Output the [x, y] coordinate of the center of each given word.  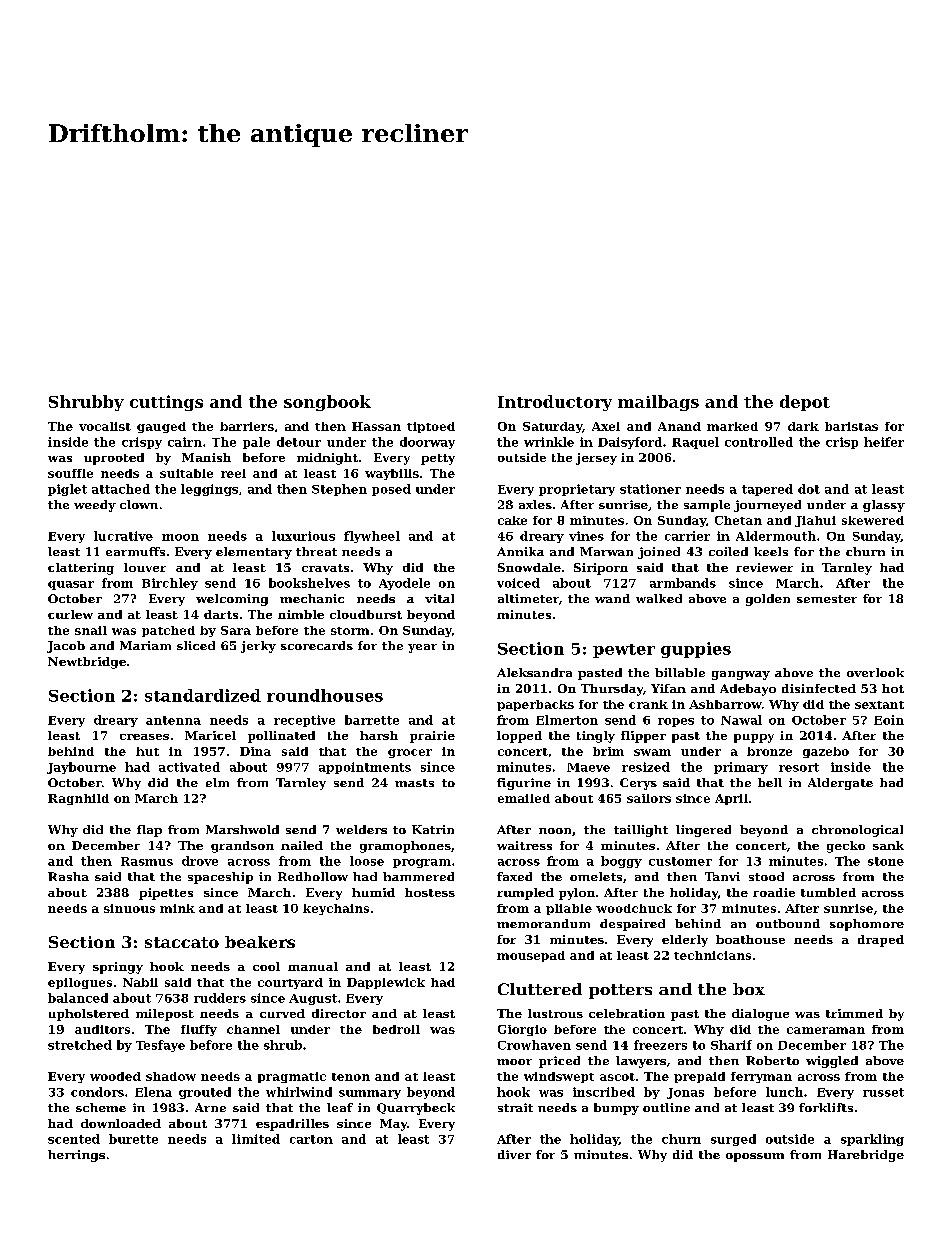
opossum [755, 1157]
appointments [365, 768]
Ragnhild [78, 799]
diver [514, 1154]
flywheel [372, 537]
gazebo [826, 752]
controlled [759, 442]
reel [233, 473]
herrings [76, 1156]
